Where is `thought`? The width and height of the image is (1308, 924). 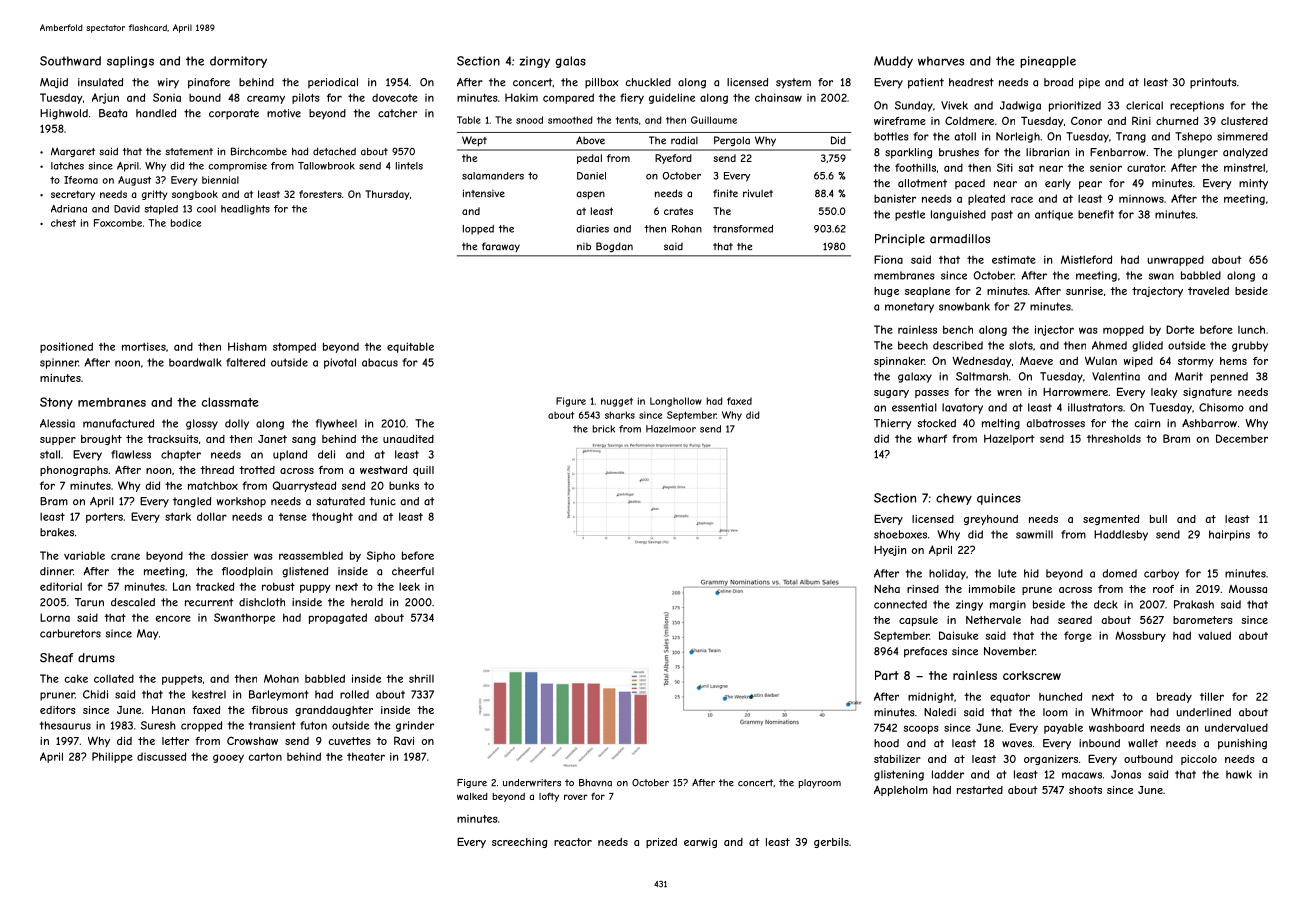 thought is located at coordinates (332, 517).
